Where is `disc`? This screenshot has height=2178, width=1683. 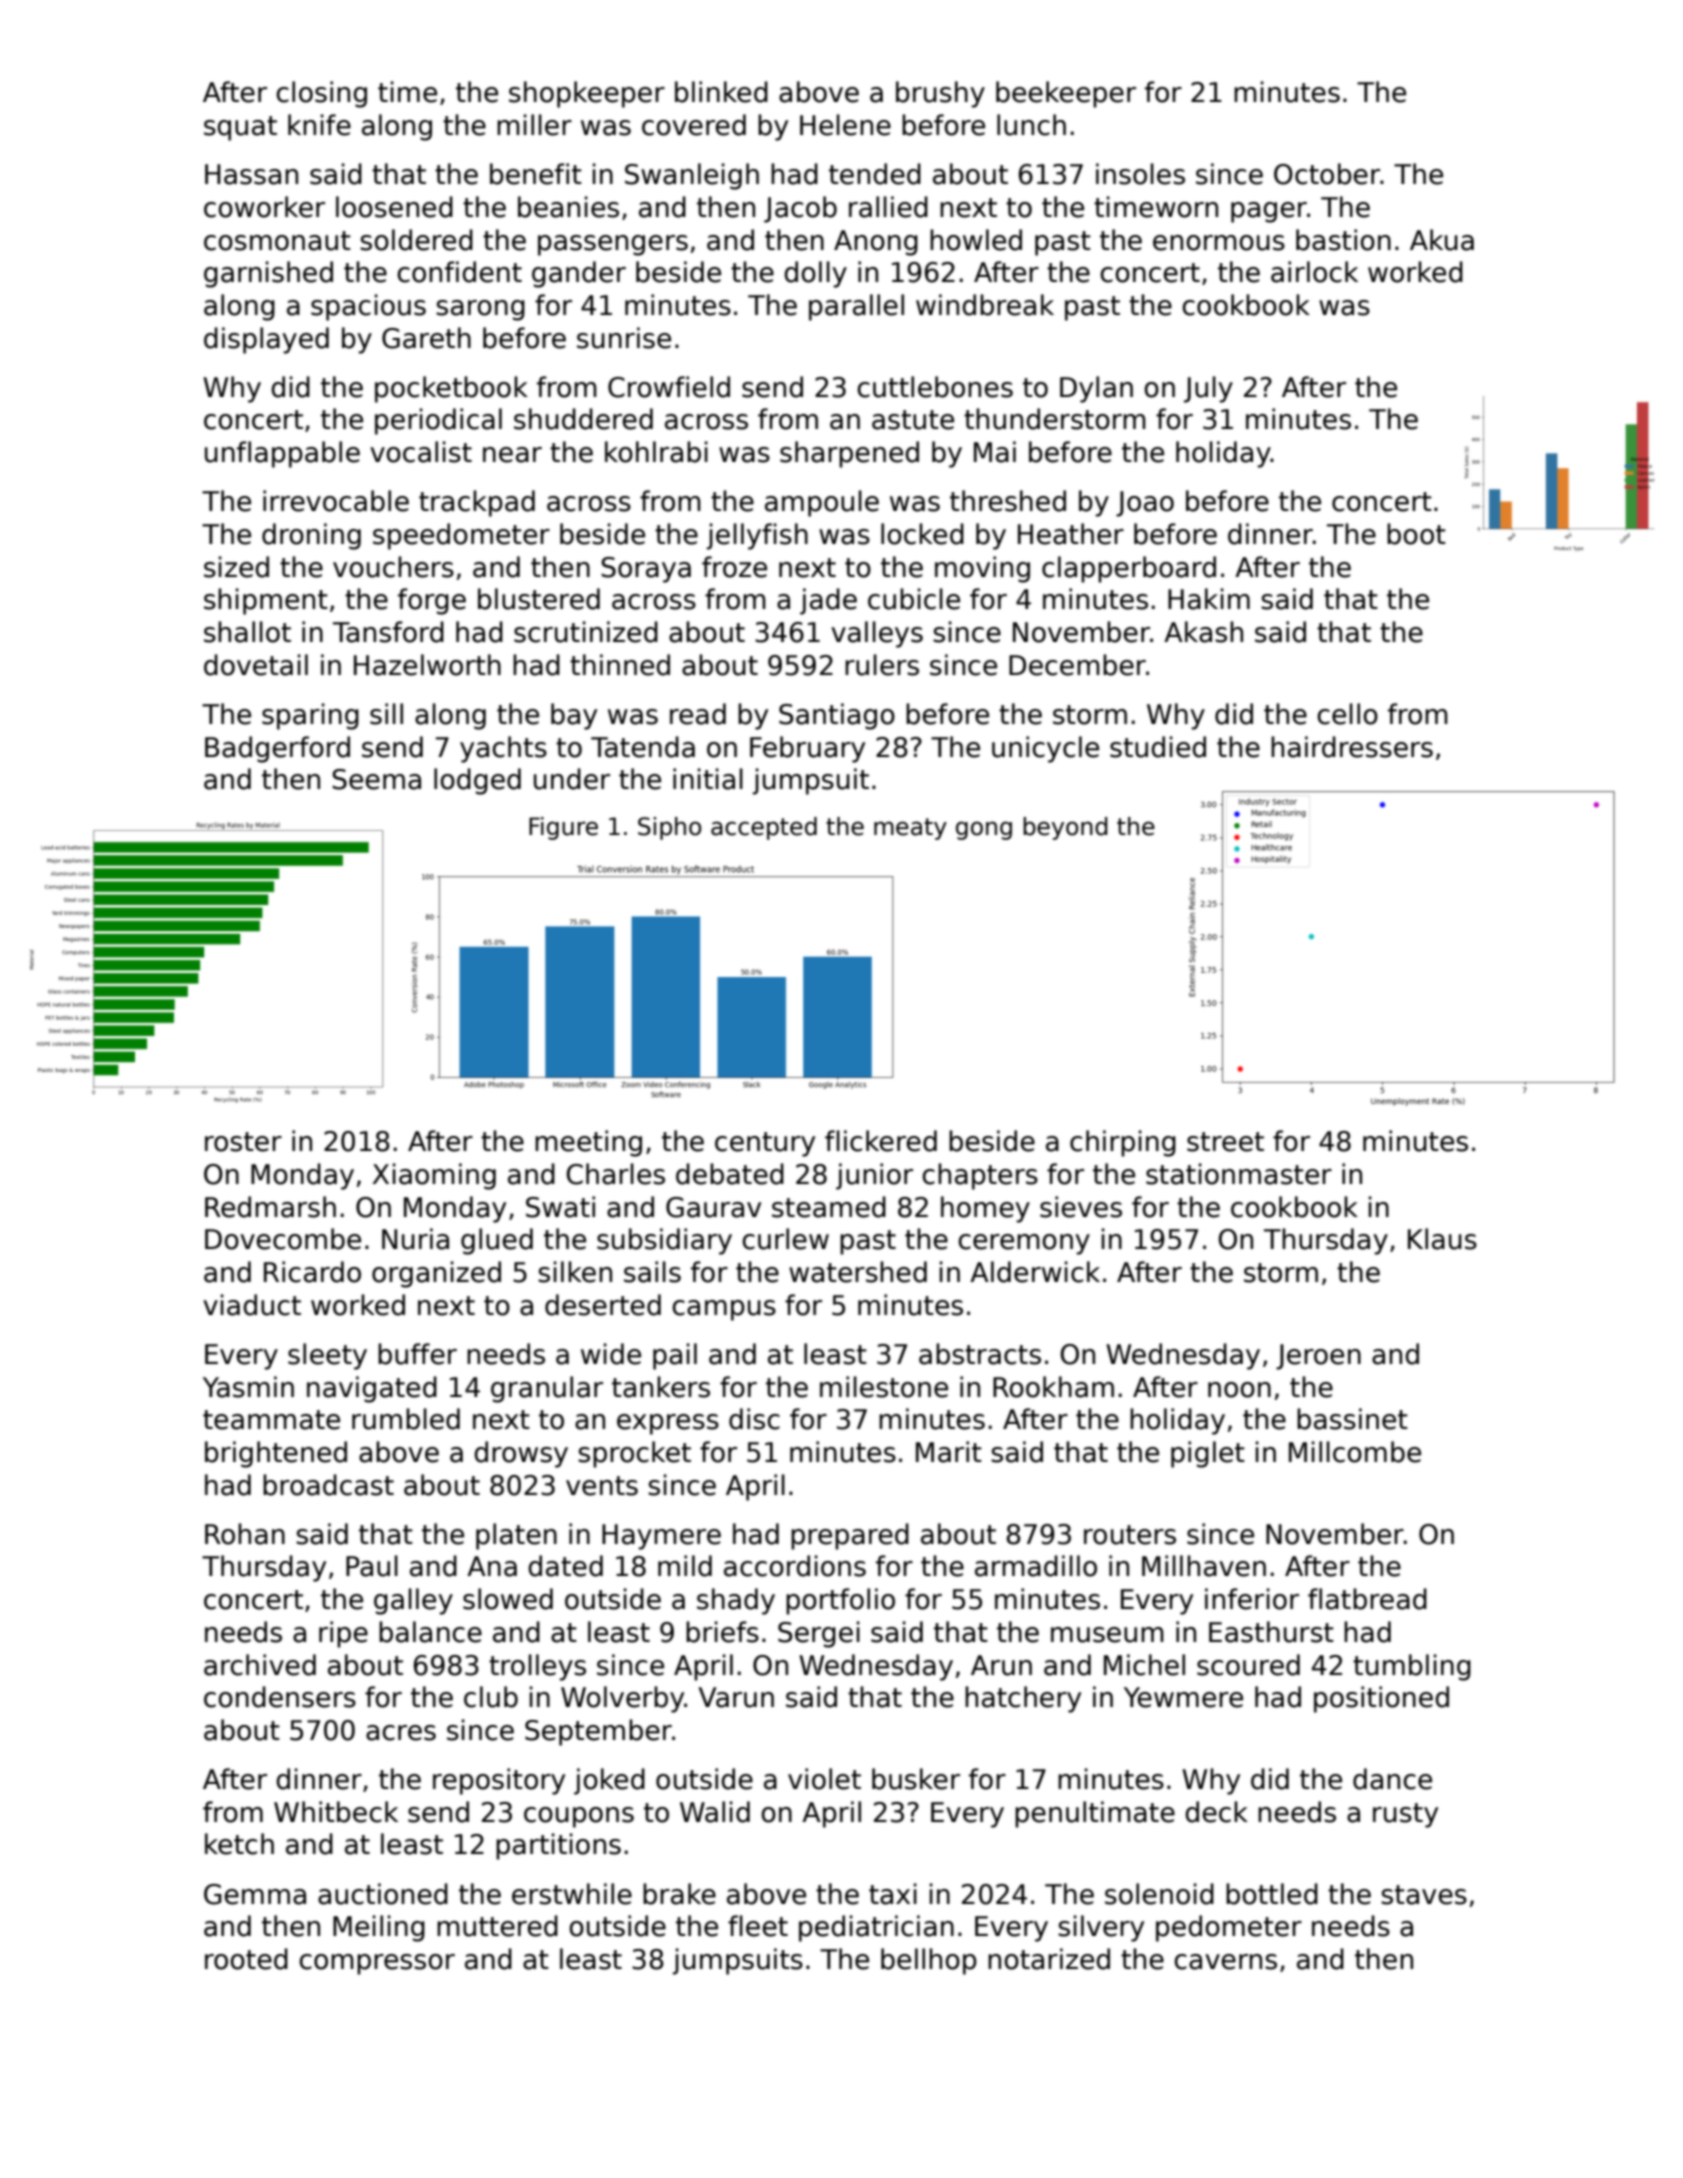
disc is located at coordinates (754, 1419).
